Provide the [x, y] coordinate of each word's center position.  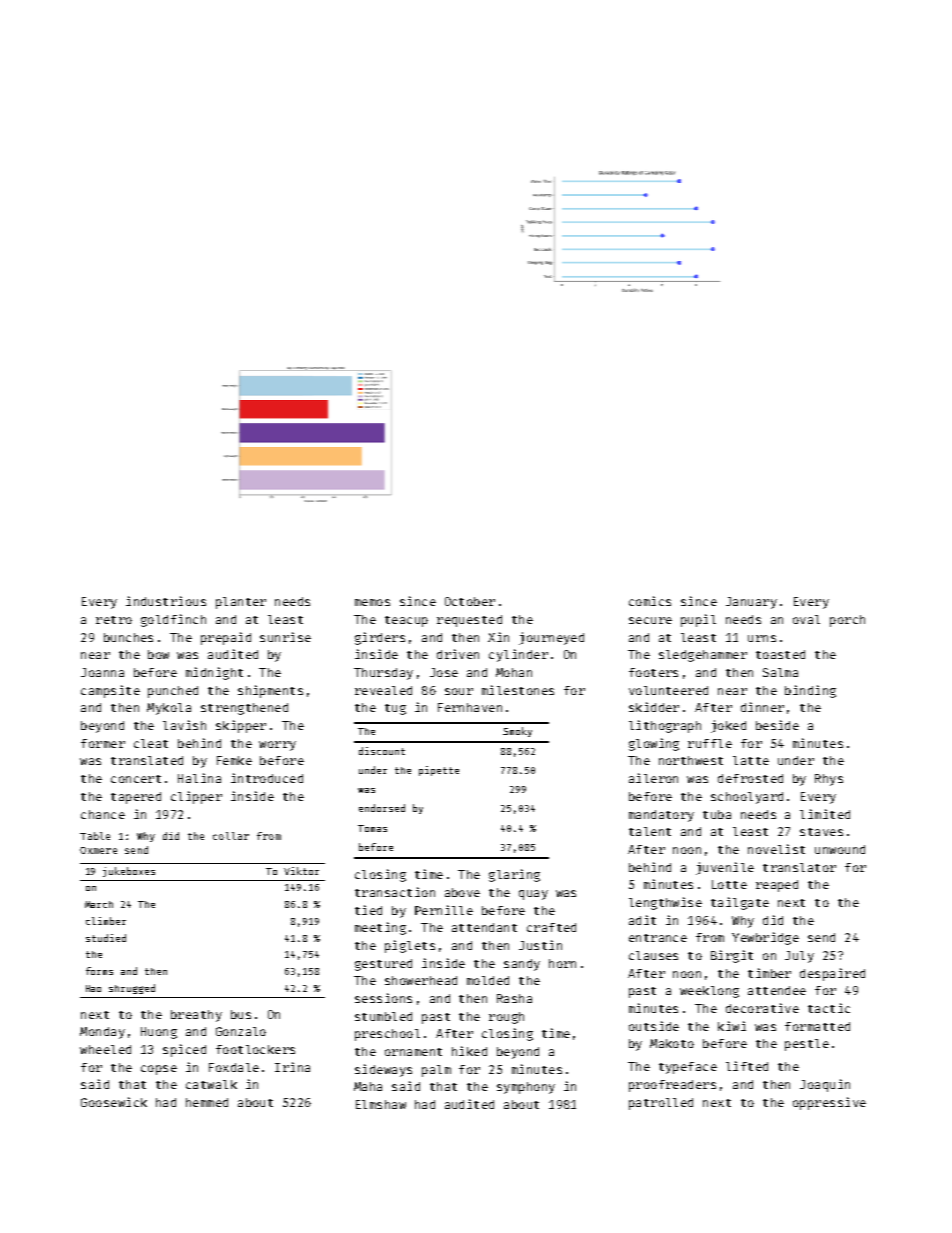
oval [806, 619]
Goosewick [114, 1102]
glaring [514, 875]
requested [469, 621]
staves [821, 832]
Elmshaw [381, 1104]
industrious [166, 601]
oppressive [829, 1103]
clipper [196, 797]
